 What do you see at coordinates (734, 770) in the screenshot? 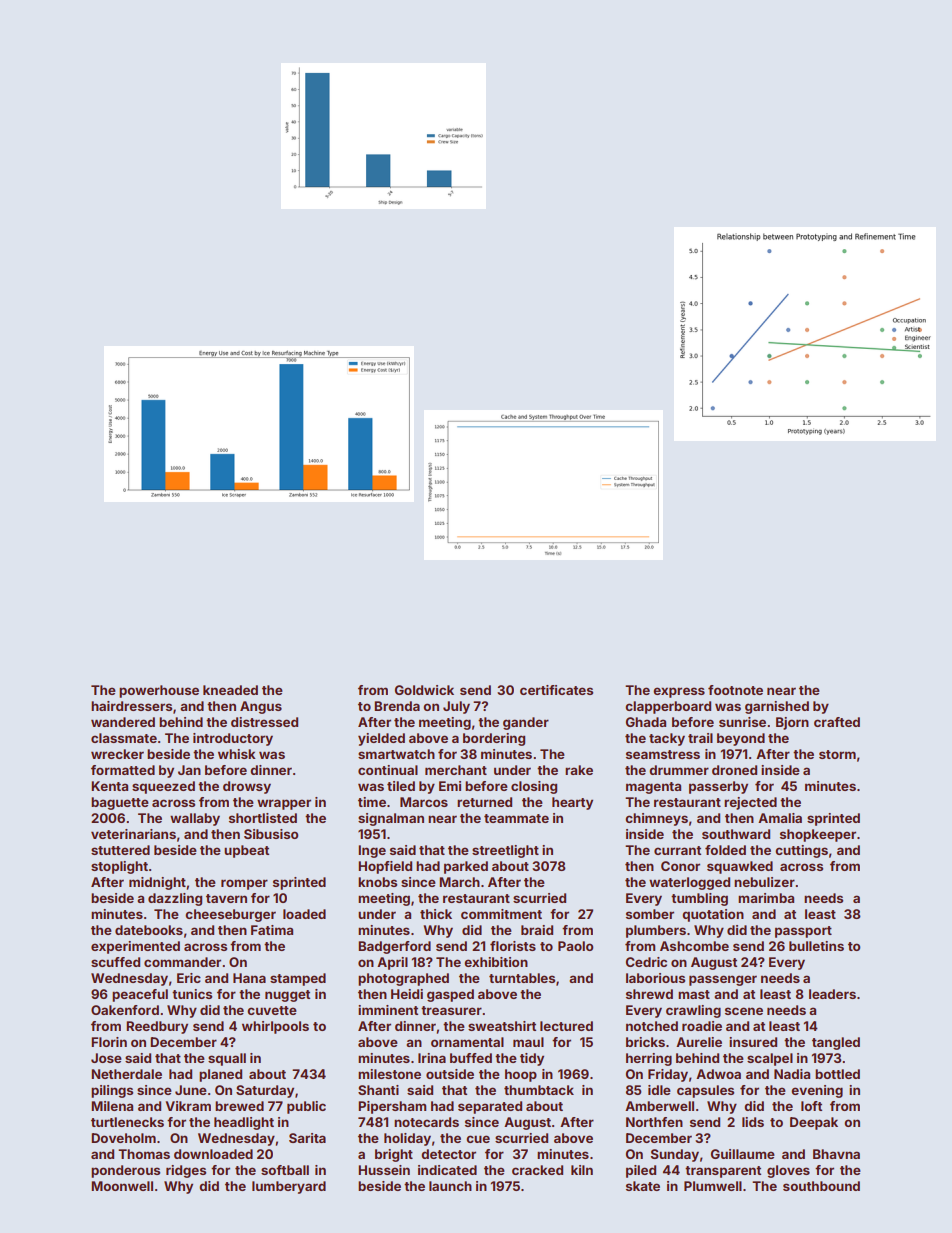
I see `droned` at bounding box center [734, 770].
